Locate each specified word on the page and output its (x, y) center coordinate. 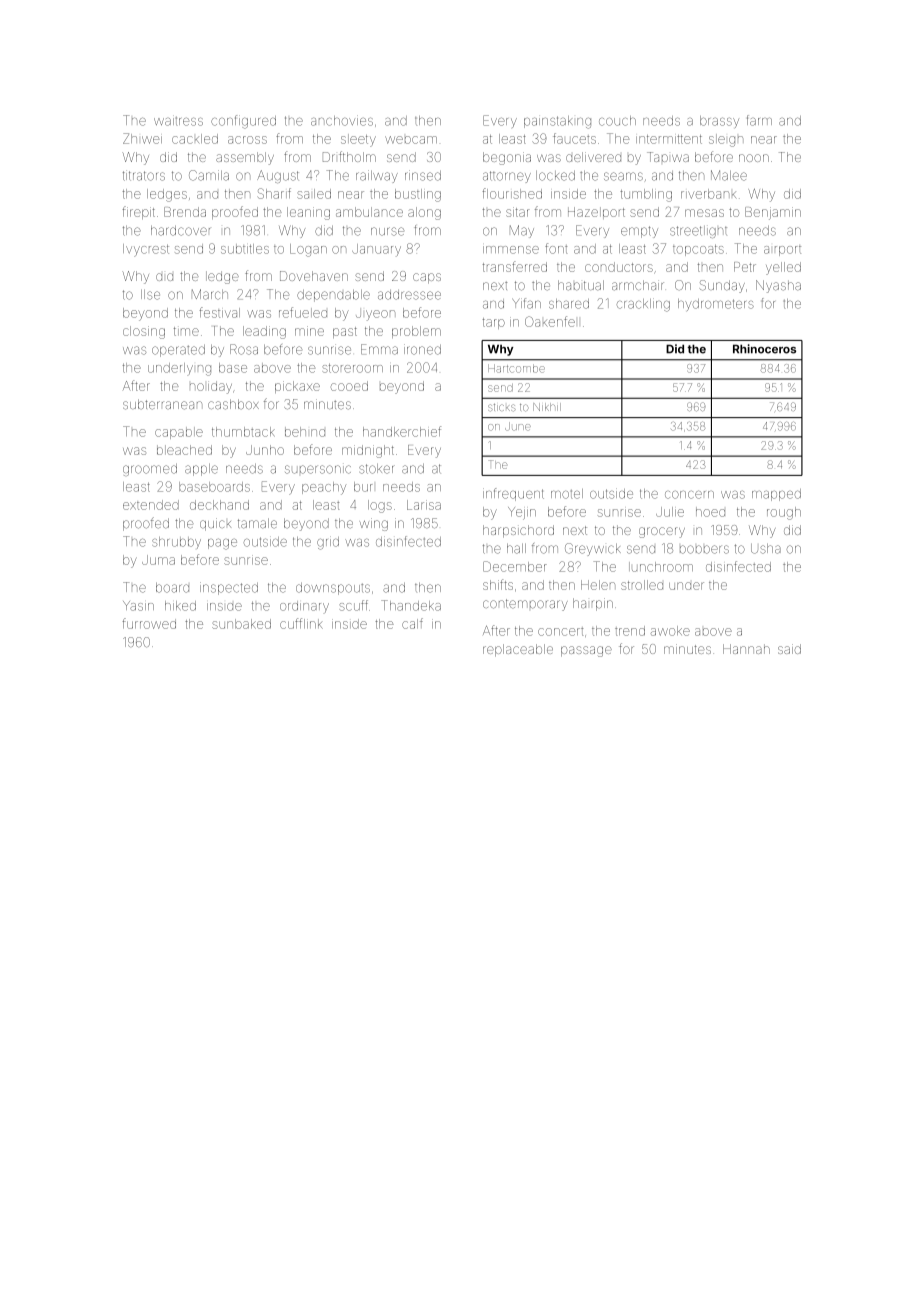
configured (243, 122)
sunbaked (241, 624)
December (515, 566)
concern (689, 495)
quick (215, 524)
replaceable (518, 650)
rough (784, 513)
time (186, 331)
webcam (411, 140)
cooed (349, 386)
